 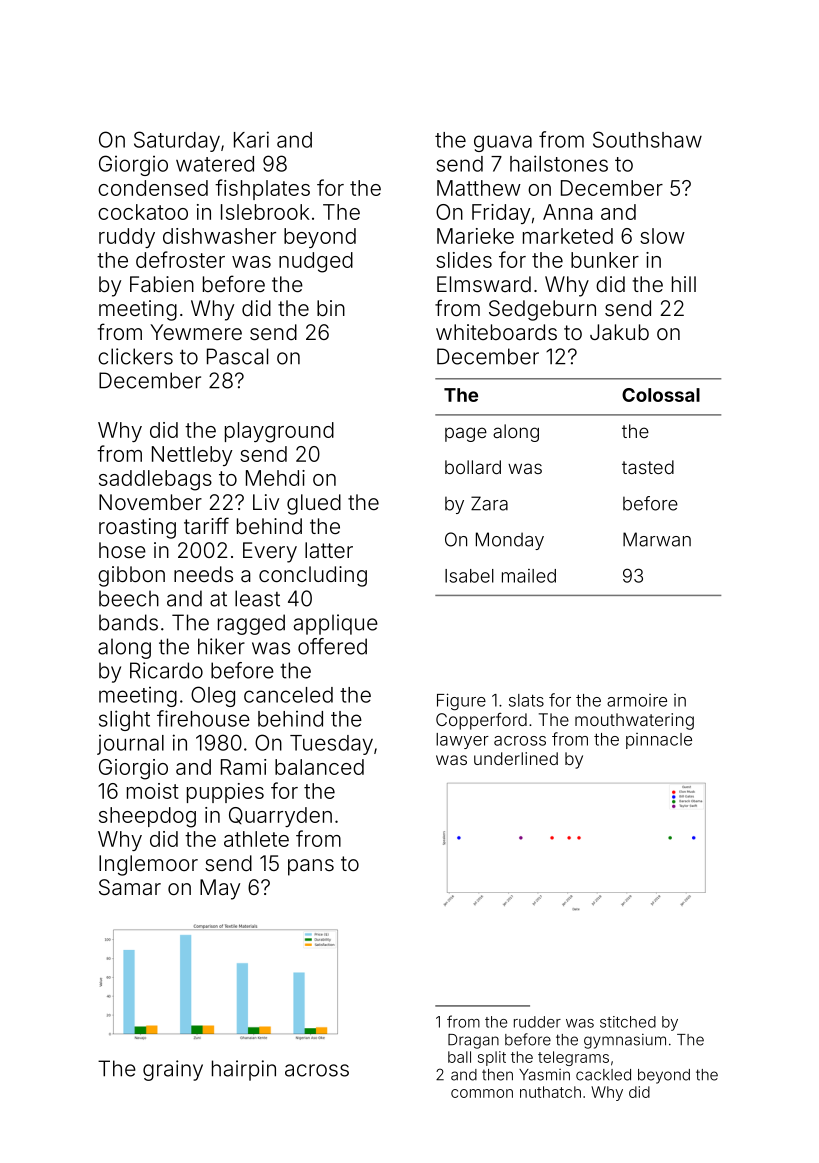 What do you see at coordinates (173, 1070) in the image?
I see `grainy` at bounding box center [173, 1070].
